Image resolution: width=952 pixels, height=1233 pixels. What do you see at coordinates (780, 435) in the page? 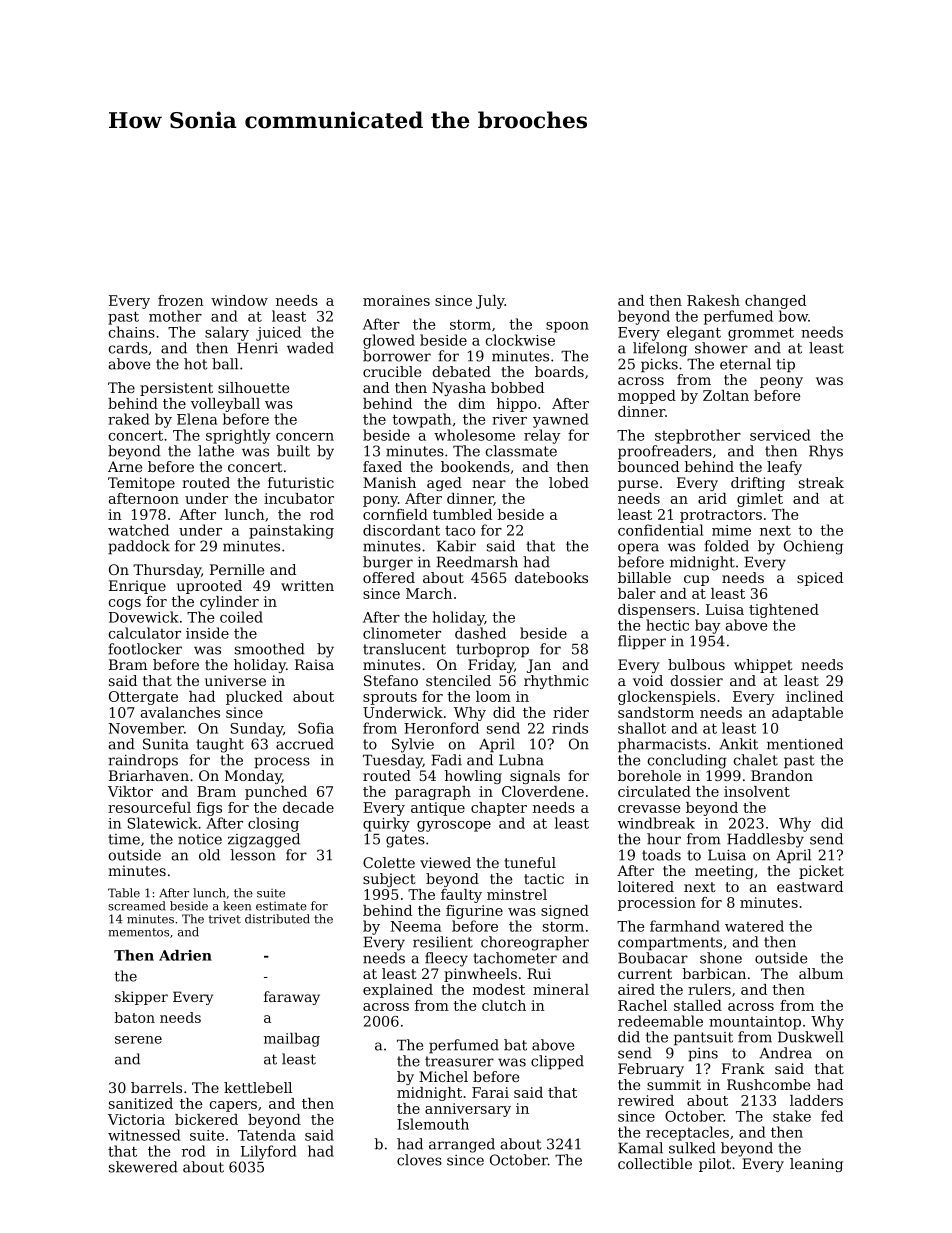
I see `serviced` at bounding box center [780, 435].
